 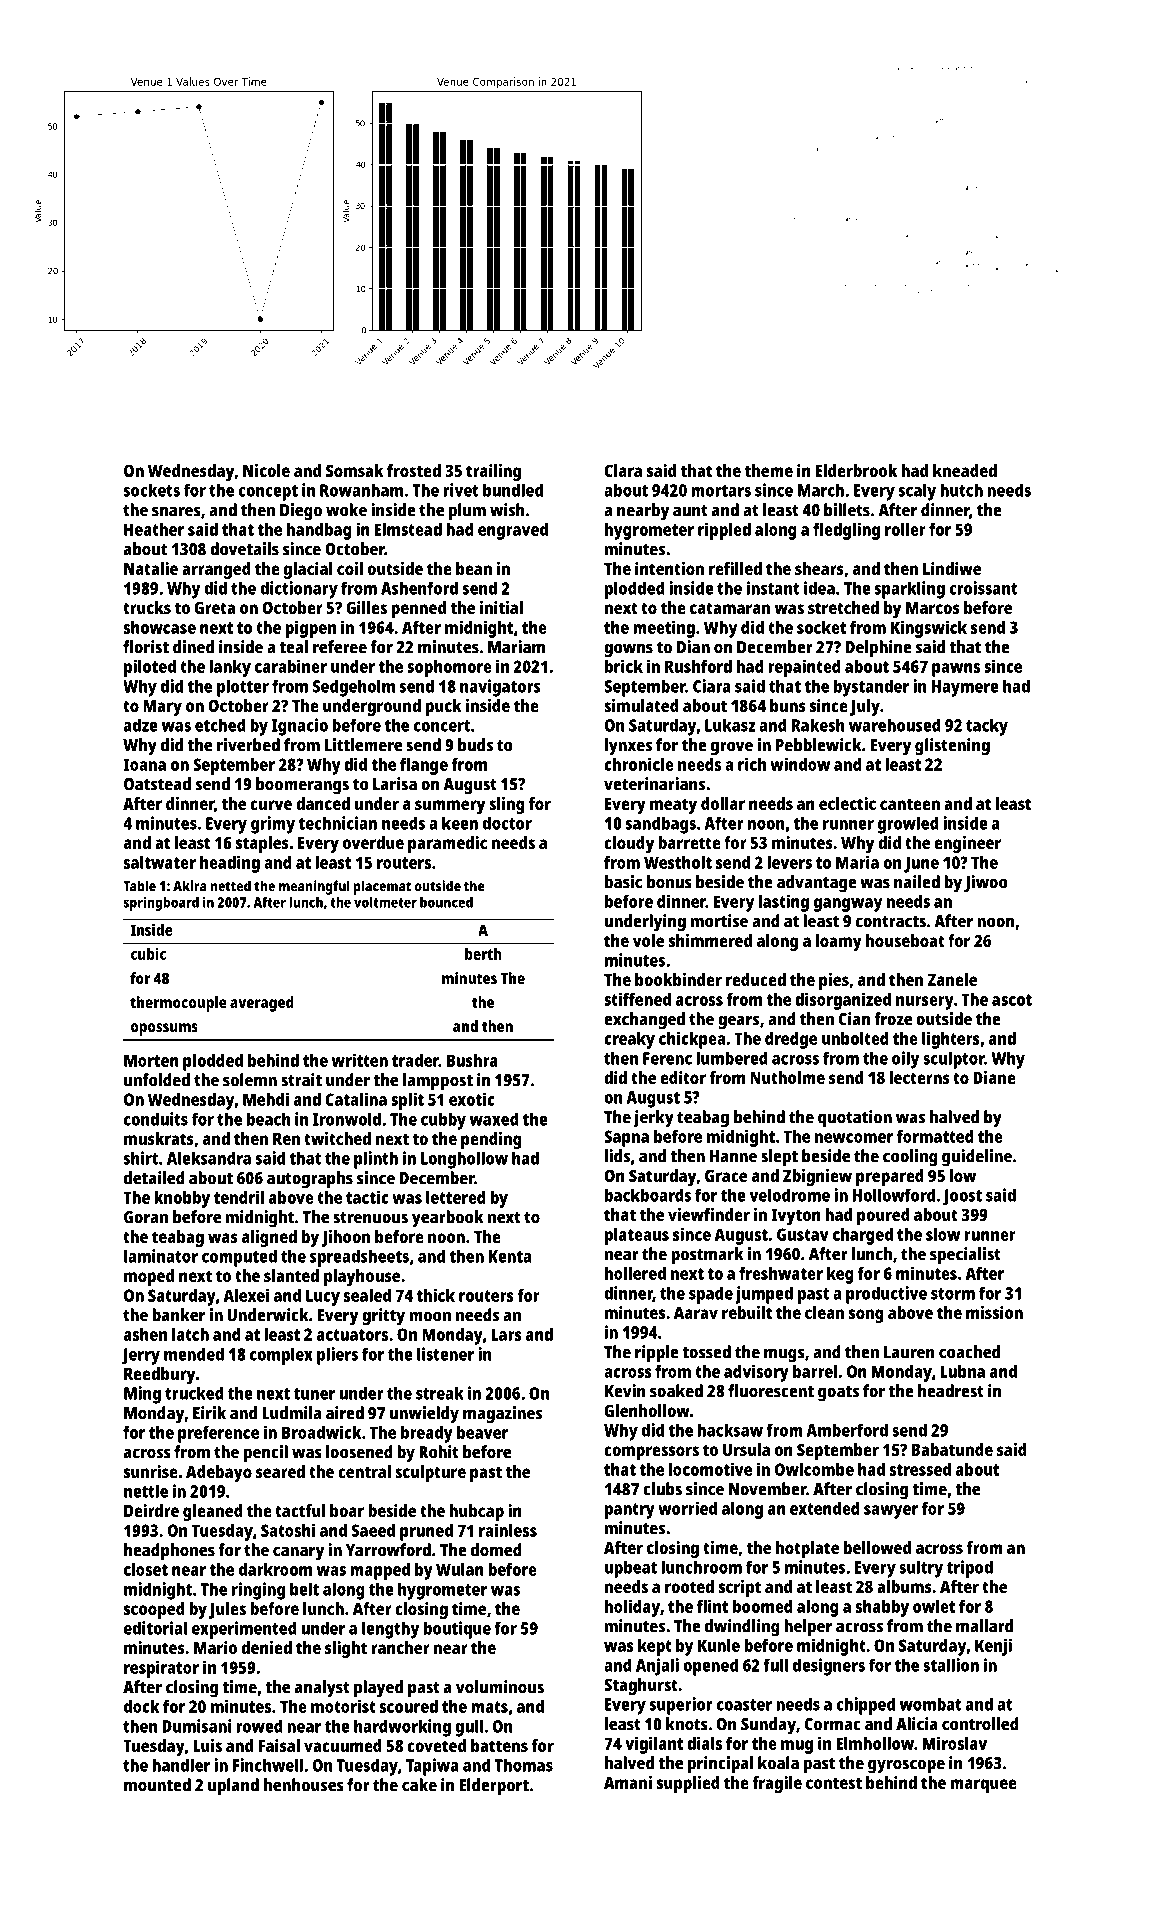 What do you see at coordinates (169, 1552) in the document?
I see `headphones` at bounding box center [169, 1552].
